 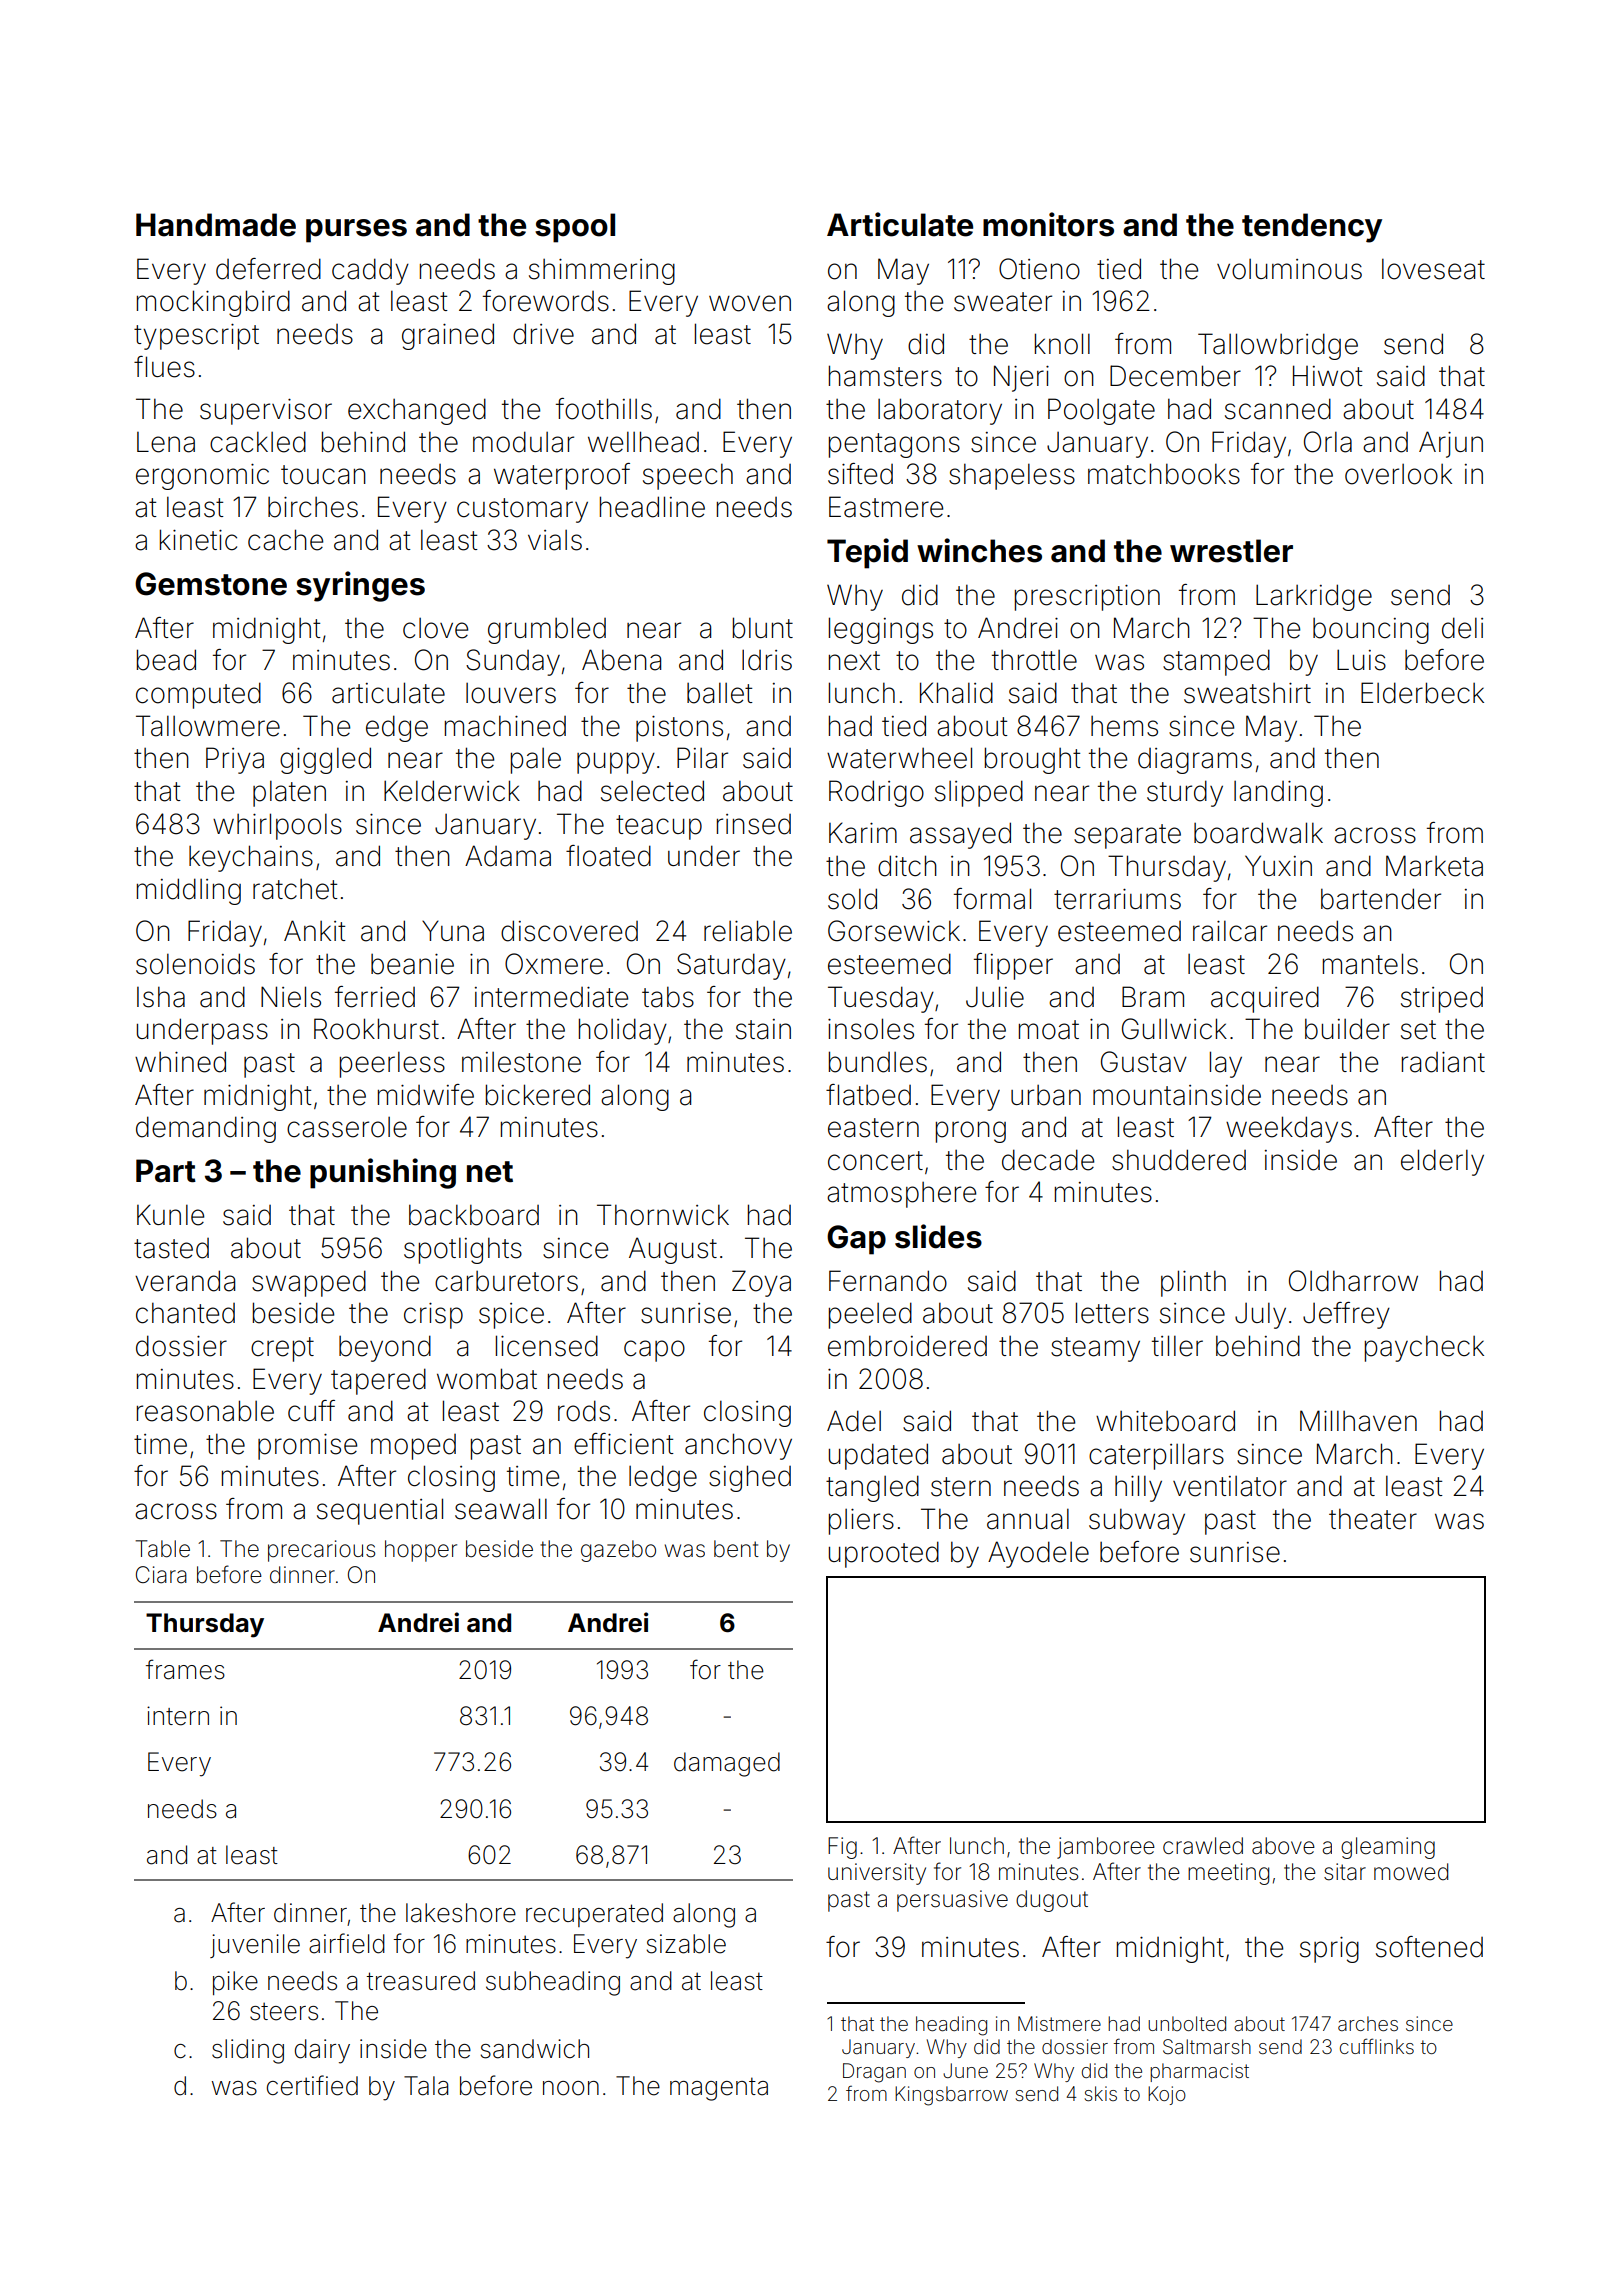 I want to click on Gorsewick, so click(x=894, y=931).
